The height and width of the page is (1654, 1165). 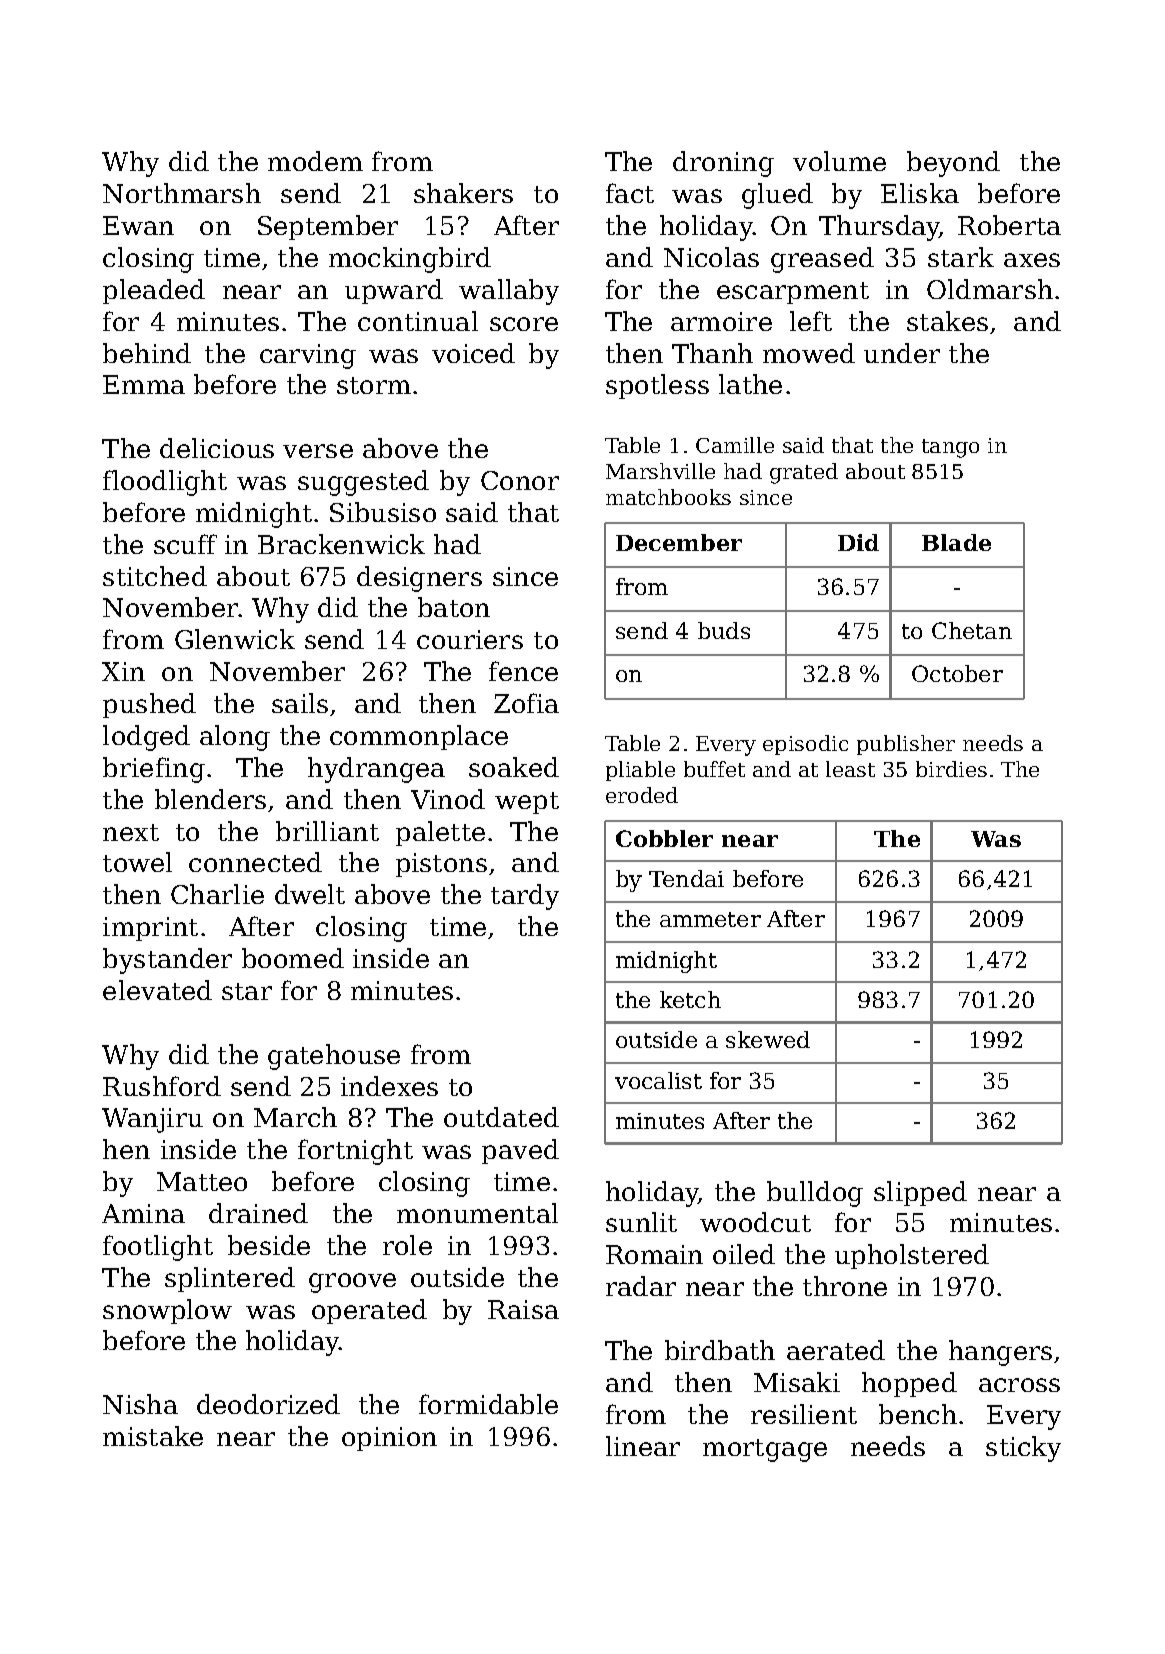 What do you see at coordinates (157, 990) in the page?
I see `elevated` at bounding box center [157, 990].
